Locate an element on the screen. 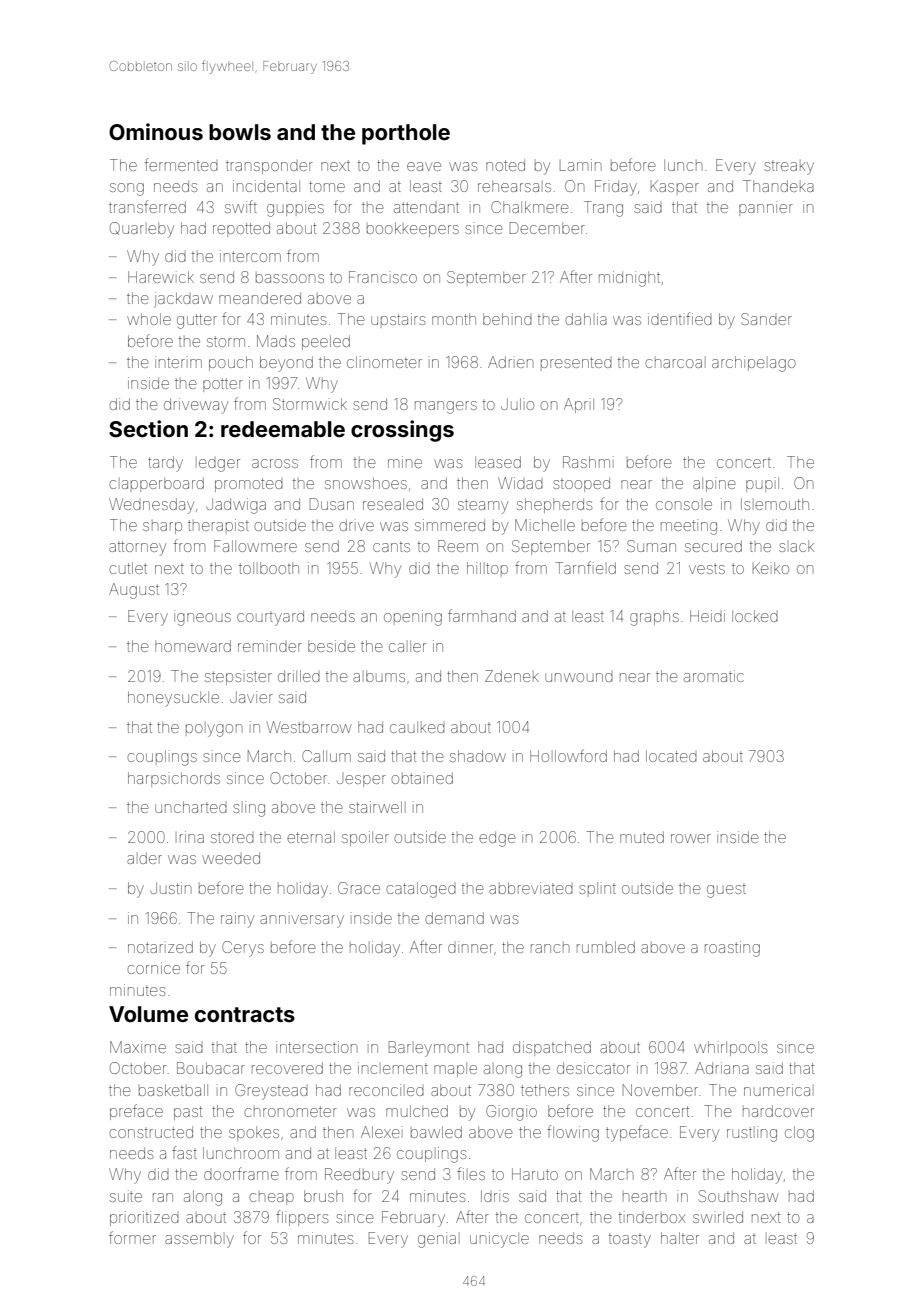 This screenshot has height=1308, width=924. assembly is located at coordinates (199, 1240).
